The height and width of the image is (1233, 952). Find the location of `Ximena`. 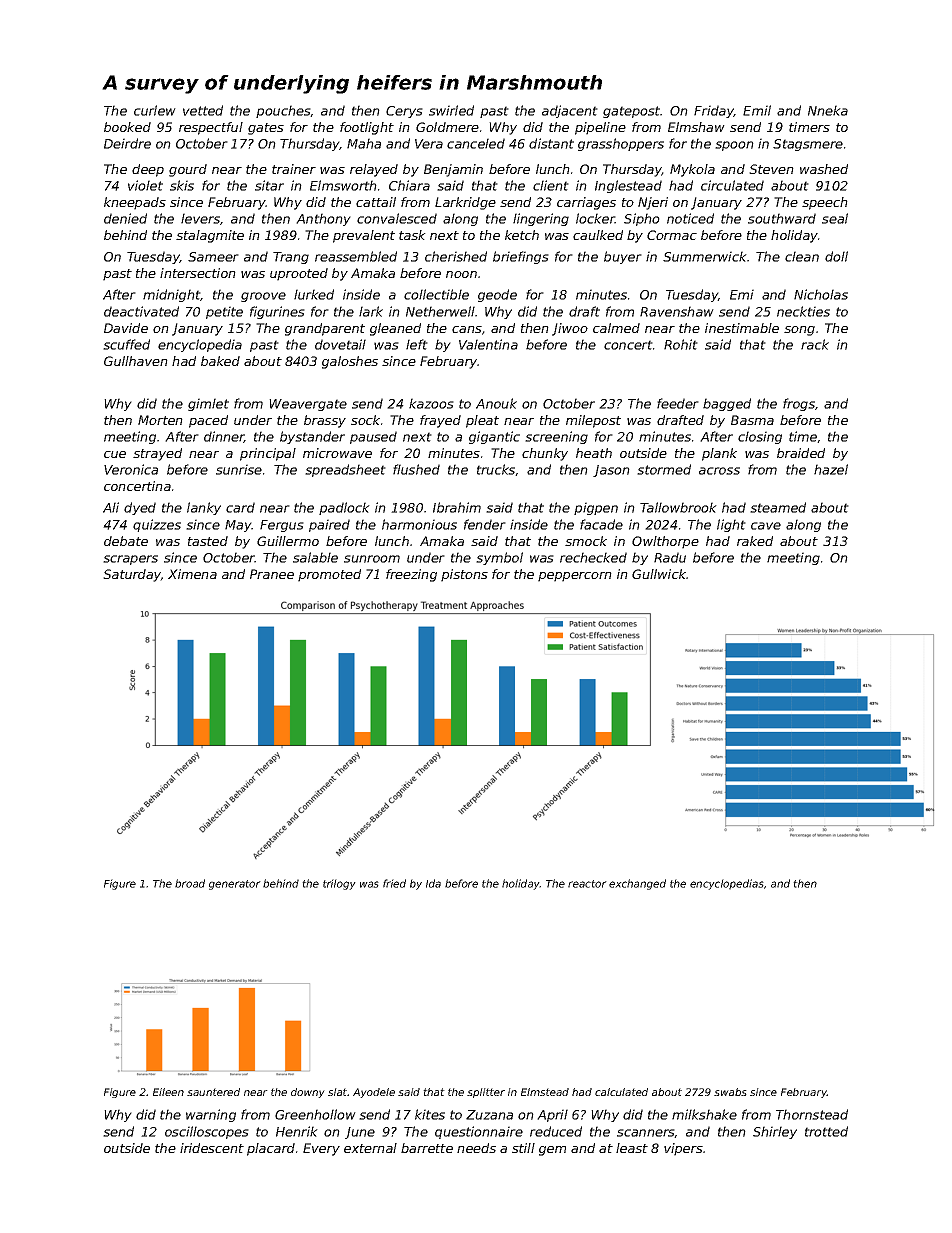

Ximena is located at coordinates (192, 574).
